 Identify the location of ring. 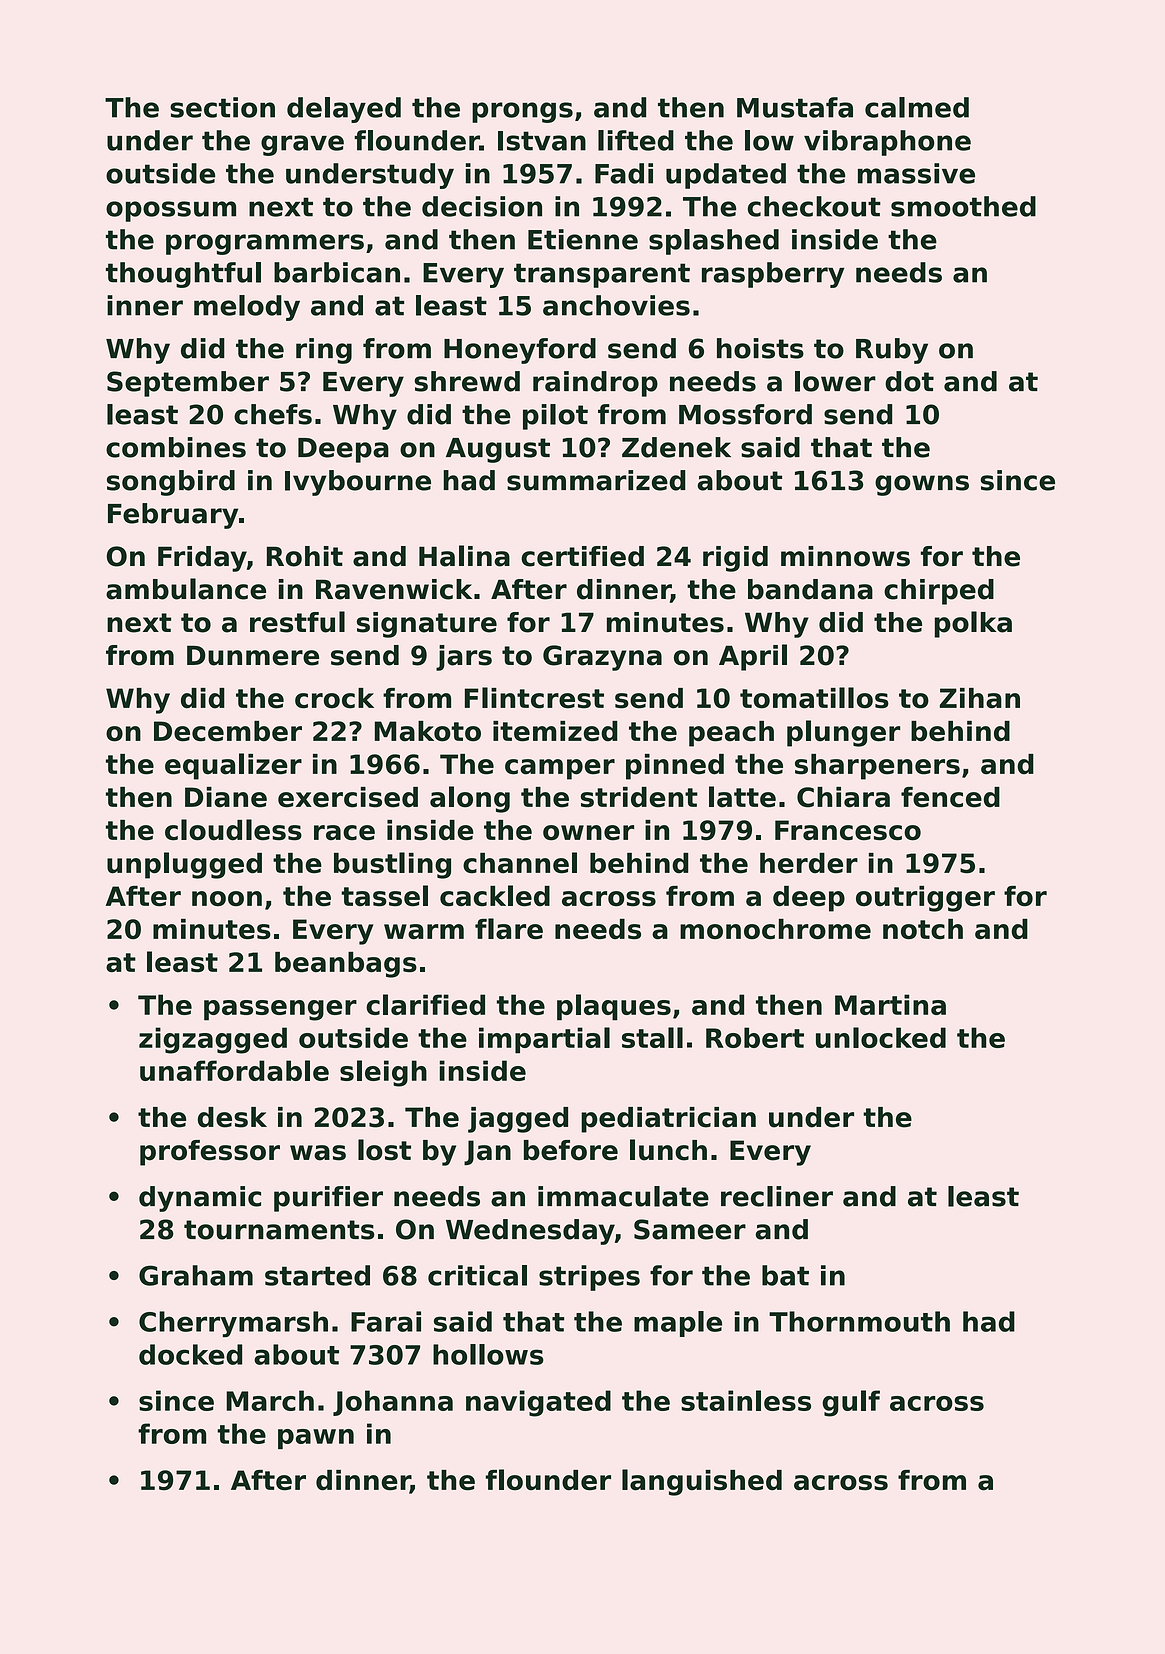
(324, 351).
